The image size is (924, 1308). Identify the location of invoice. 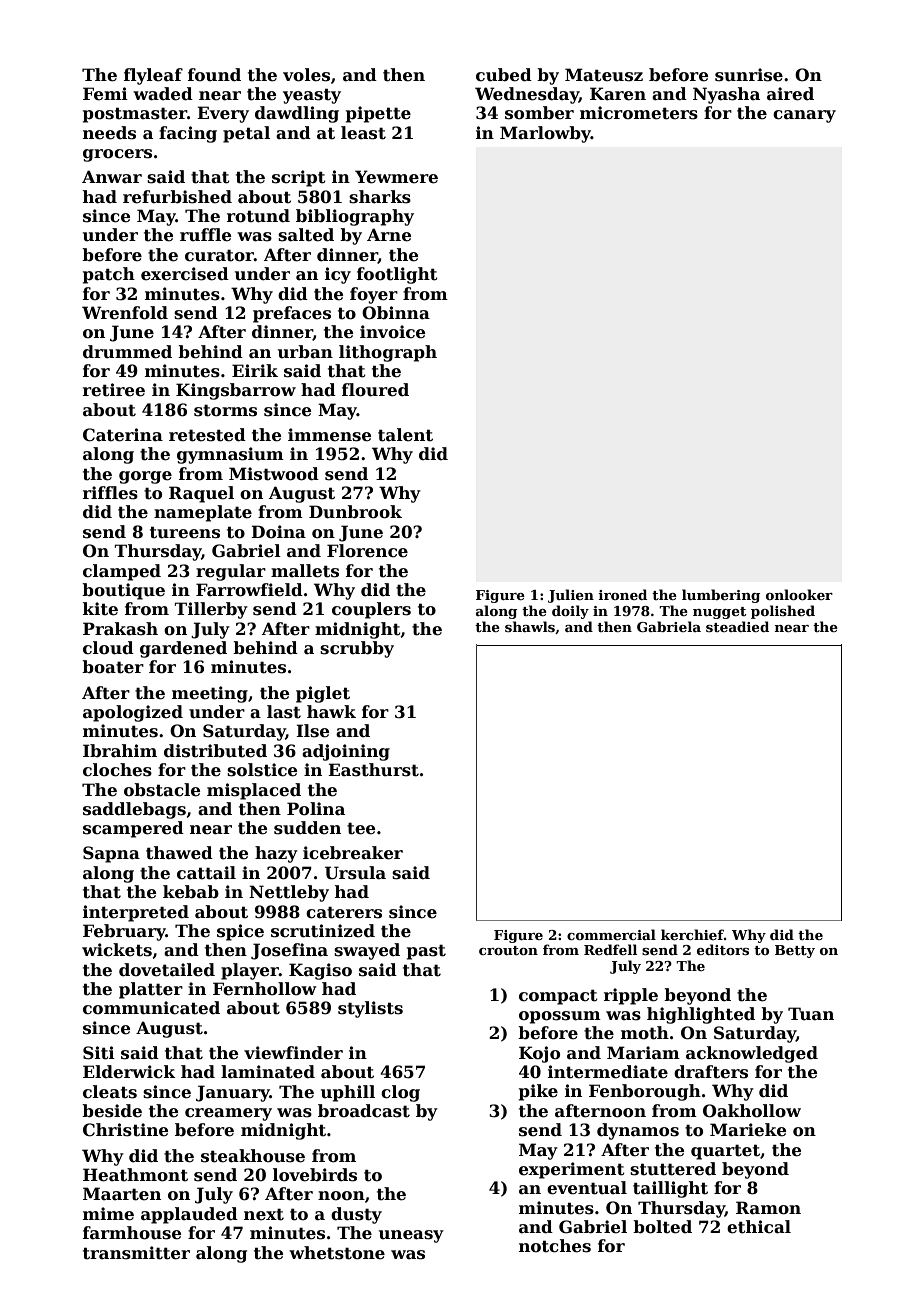
(392, 332).
